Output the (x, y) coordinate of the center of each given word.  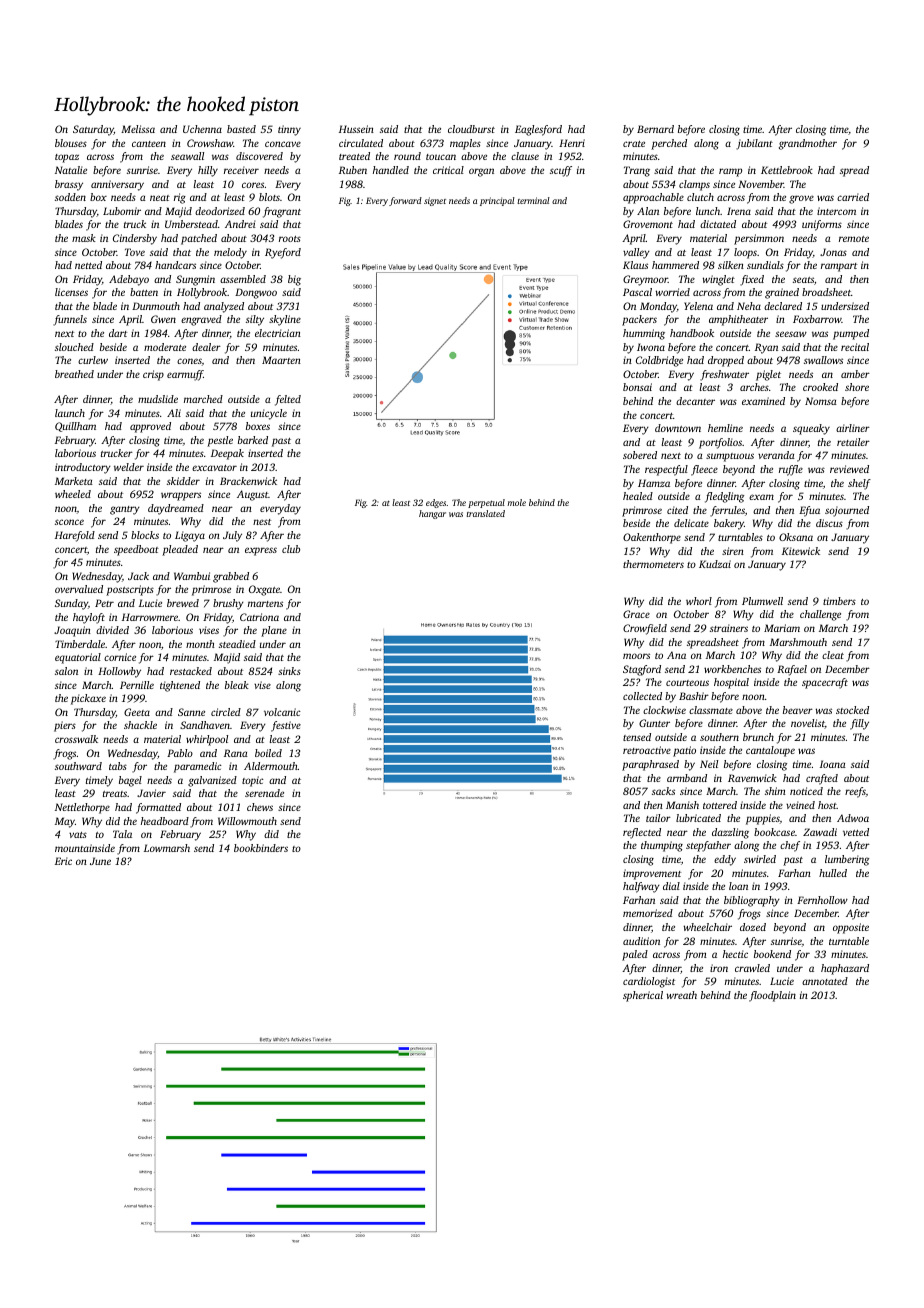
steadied (237, 644)
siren (733, 551)
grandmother (808, 144)
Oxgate (264, 590)
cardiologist (649, 982)
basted (241, 129)
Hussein (356, 129)
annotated (825, 981)
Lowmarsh (167, 848)
